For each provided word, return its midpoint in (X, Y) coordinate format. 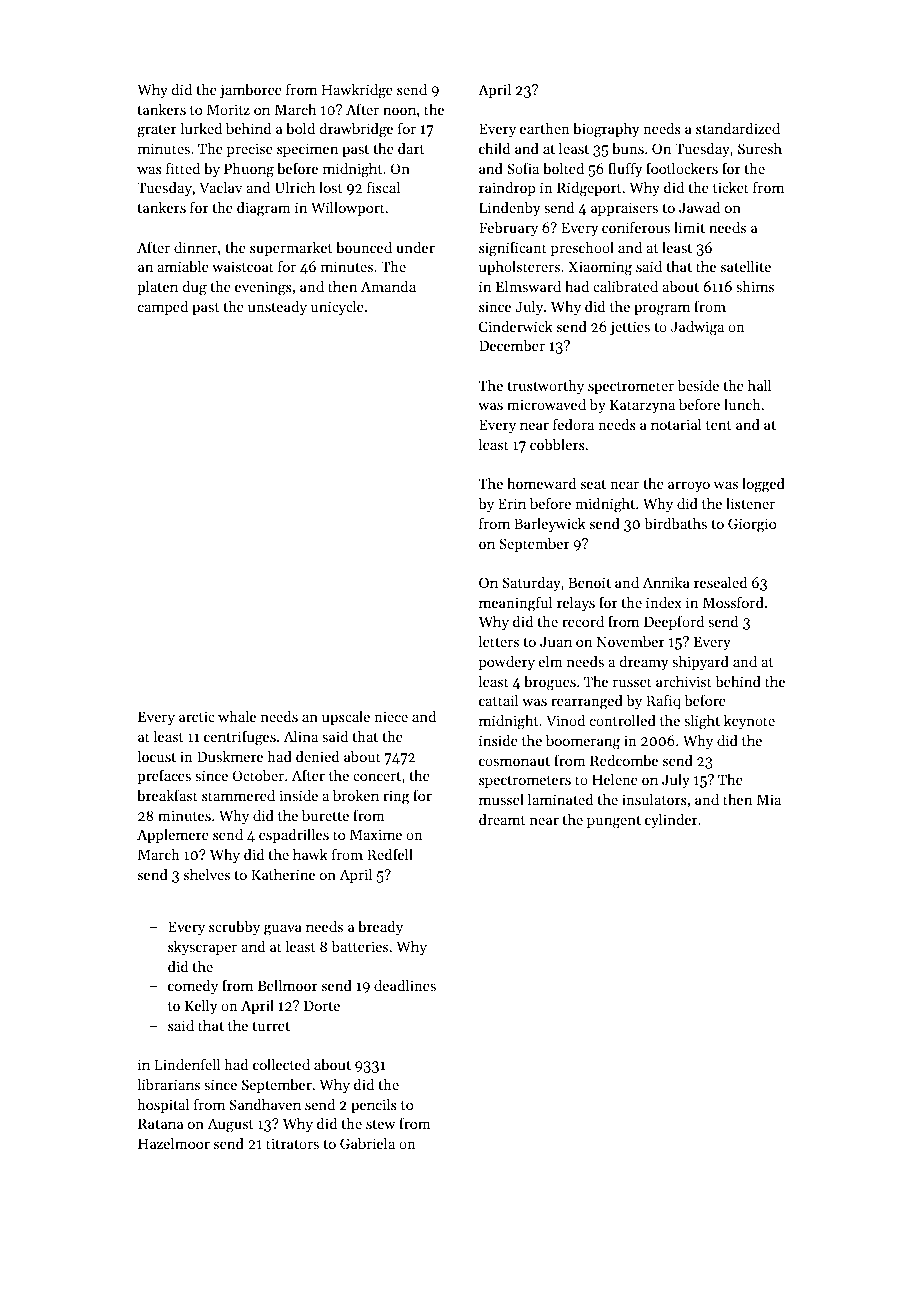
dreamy (643, 662)
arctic (197, 716)
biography (606, 130)
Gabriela (367, 1143)
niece (391, 716)
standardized (738, 128)
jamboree (251, 90)
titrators (292, 1143)
